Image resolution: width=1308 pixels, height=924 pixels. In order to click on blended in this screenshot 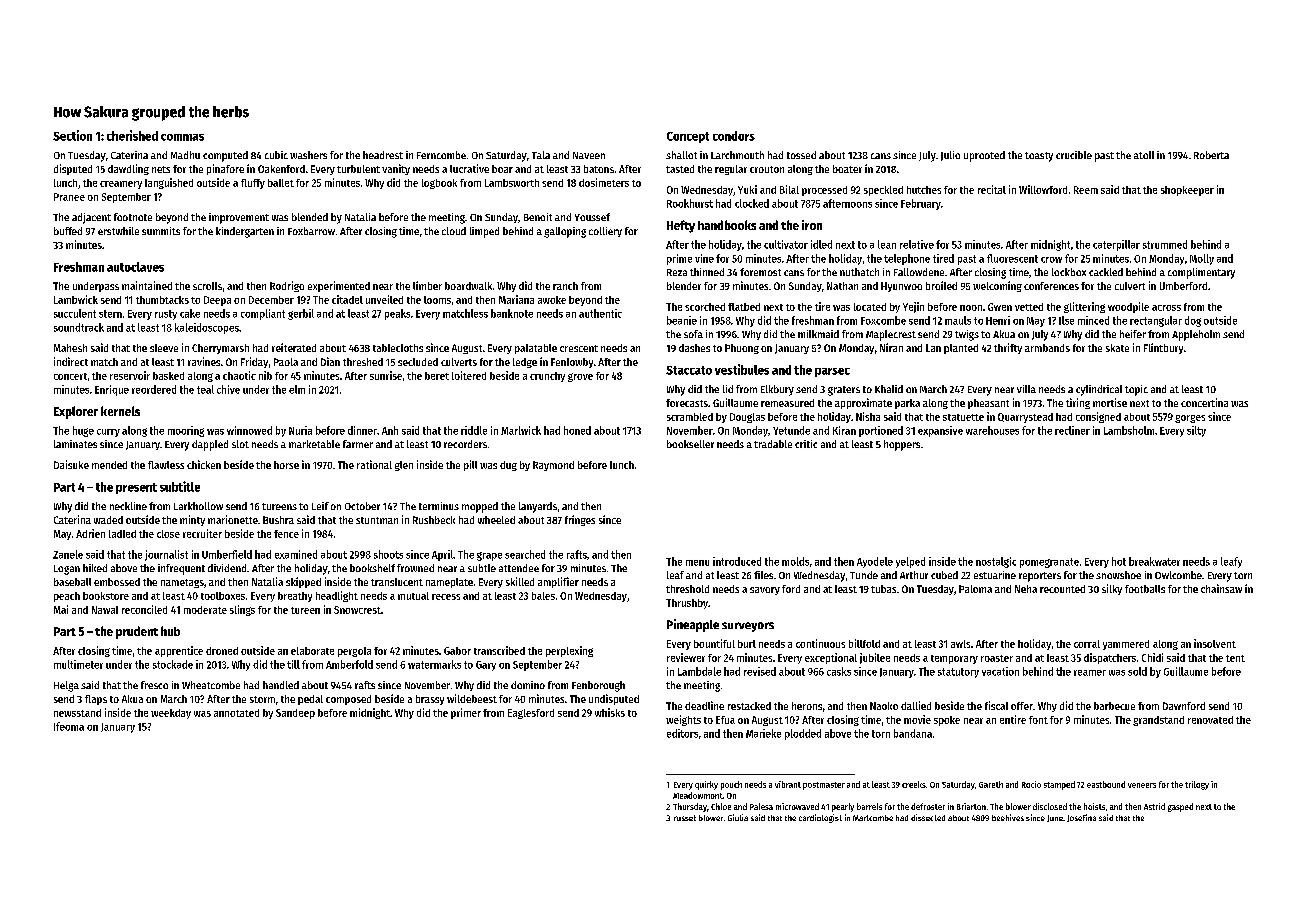, I will do `click(310, 217)`.
